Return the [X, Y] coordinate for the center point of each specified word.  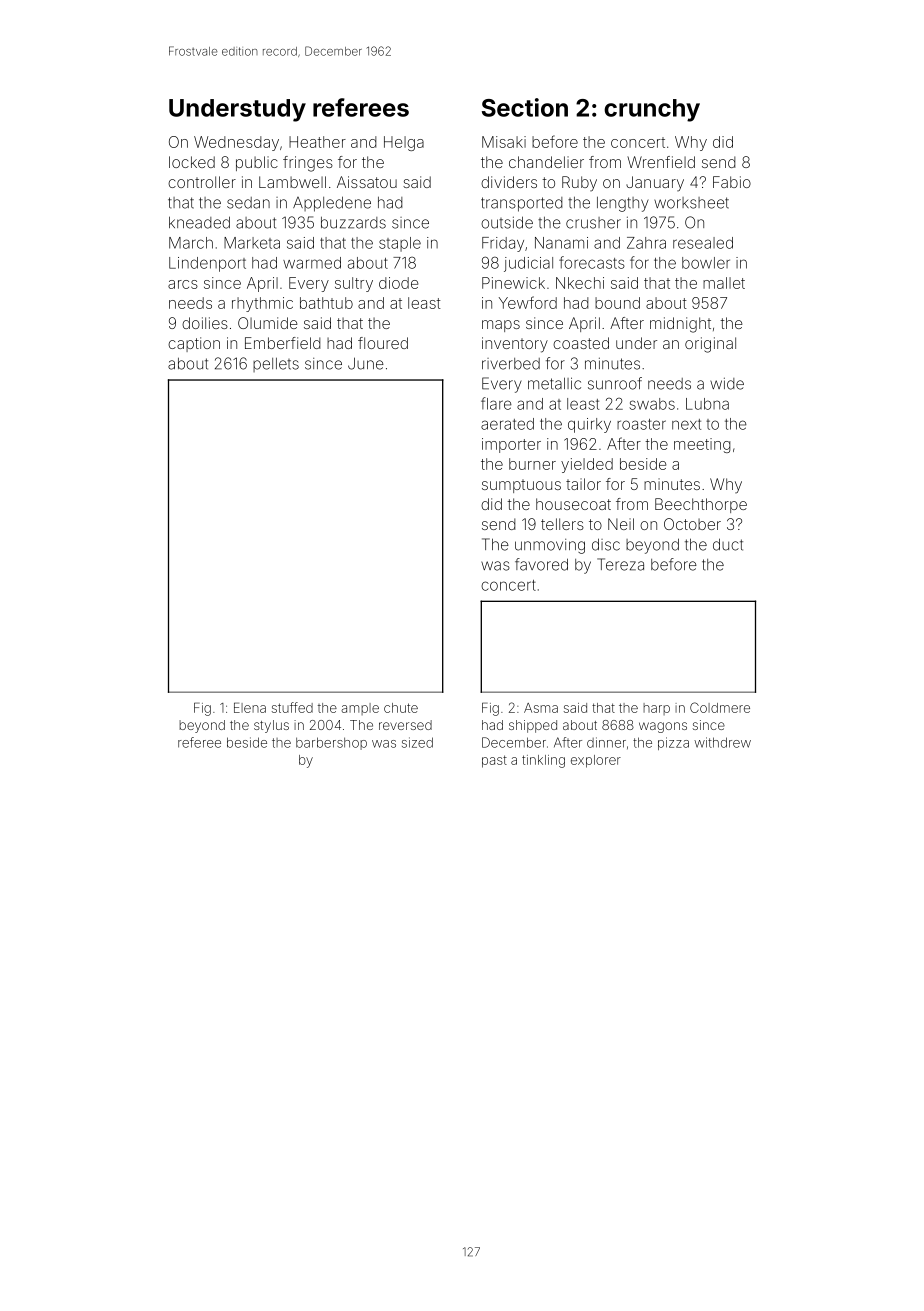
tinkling [543, 761]
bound [617, 303]
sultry [354, 284]
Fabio [732, 182]
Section [525, 107]
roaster [641, 424]
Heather [317, 142]
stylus [271, 726]
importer [511, 445]
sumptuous [521, 486]
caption [194, 344]
